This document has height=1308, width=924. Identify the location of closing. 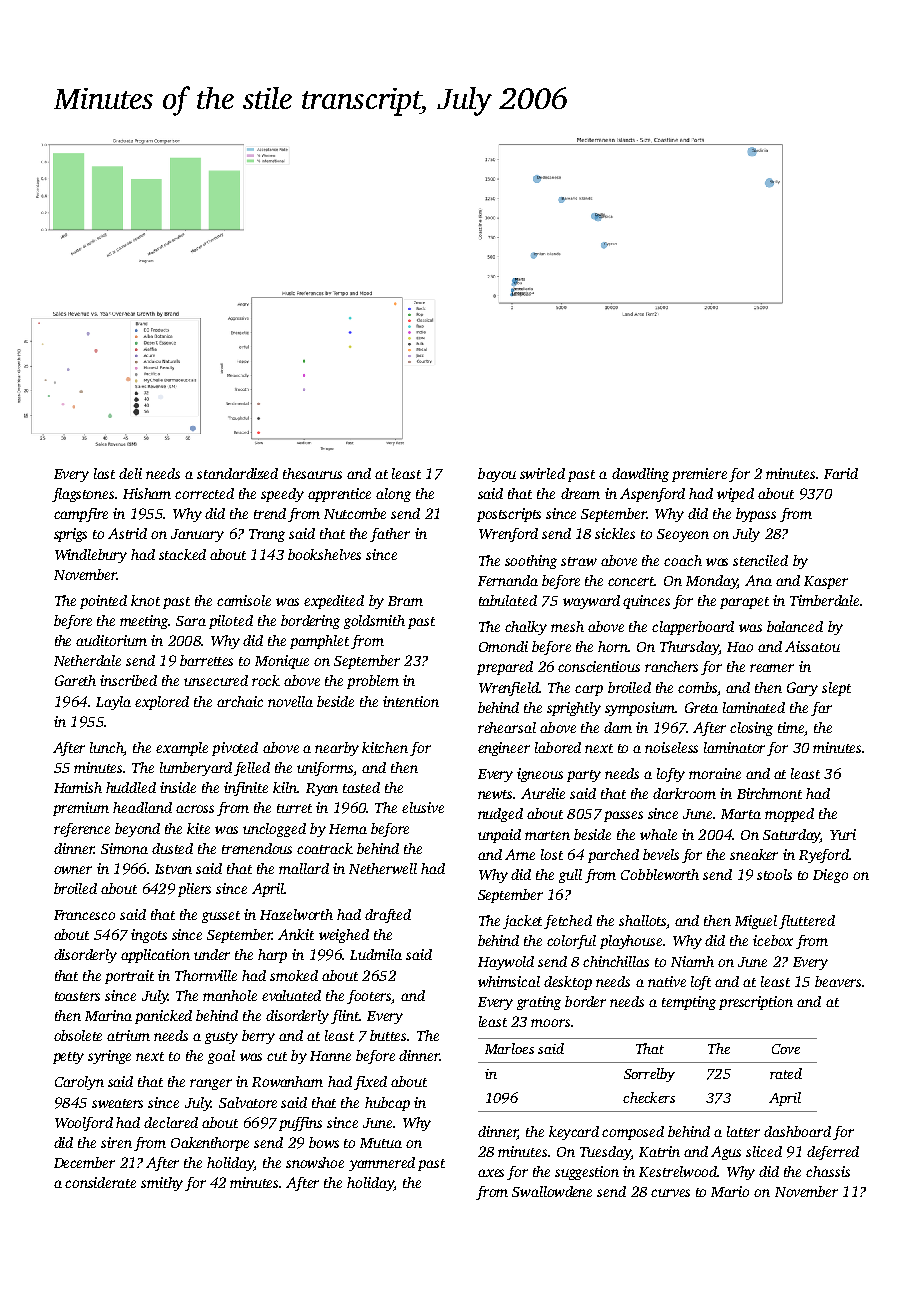
(751, 729).
